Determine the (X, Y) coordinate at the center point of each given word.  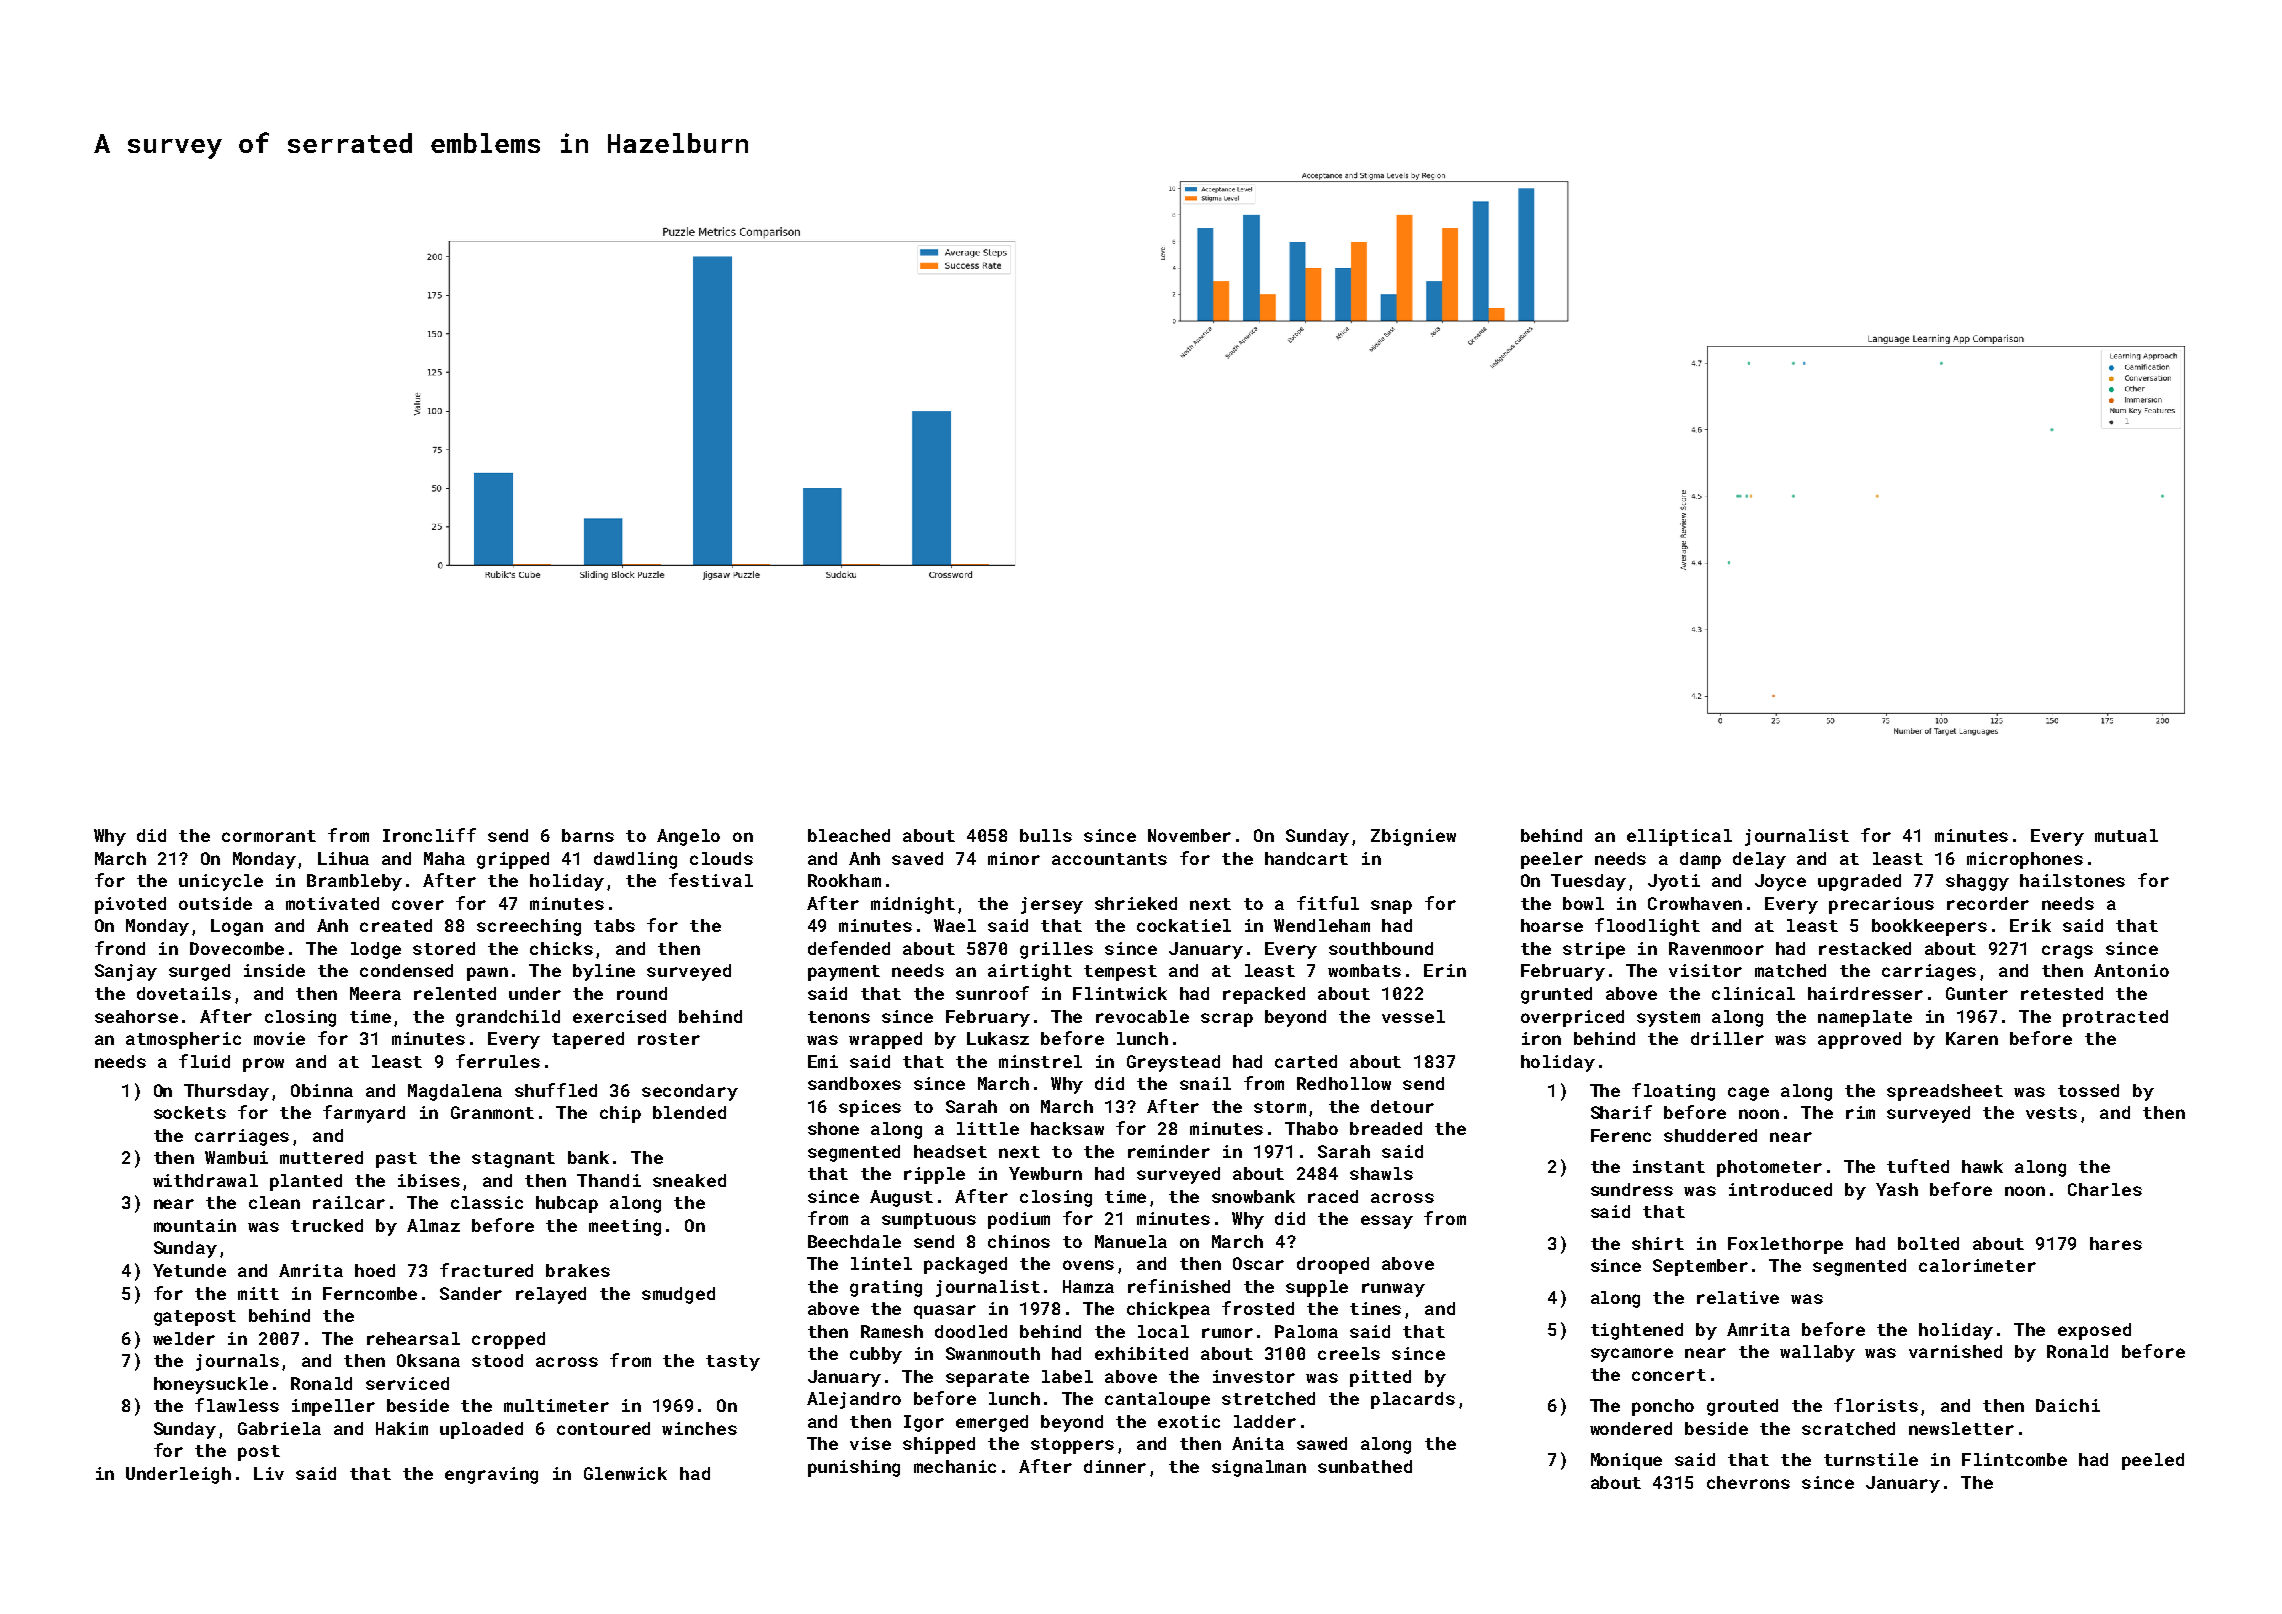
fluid (204, 1061)
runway (1393, 1290)
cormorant (269, 836)
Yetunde (189, 1270)
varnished (1955, 1351)
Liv (269, 1473)
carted (1306, 1061)
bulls (1046, 835)
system (1668, 1019)
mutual (2126, 835)
